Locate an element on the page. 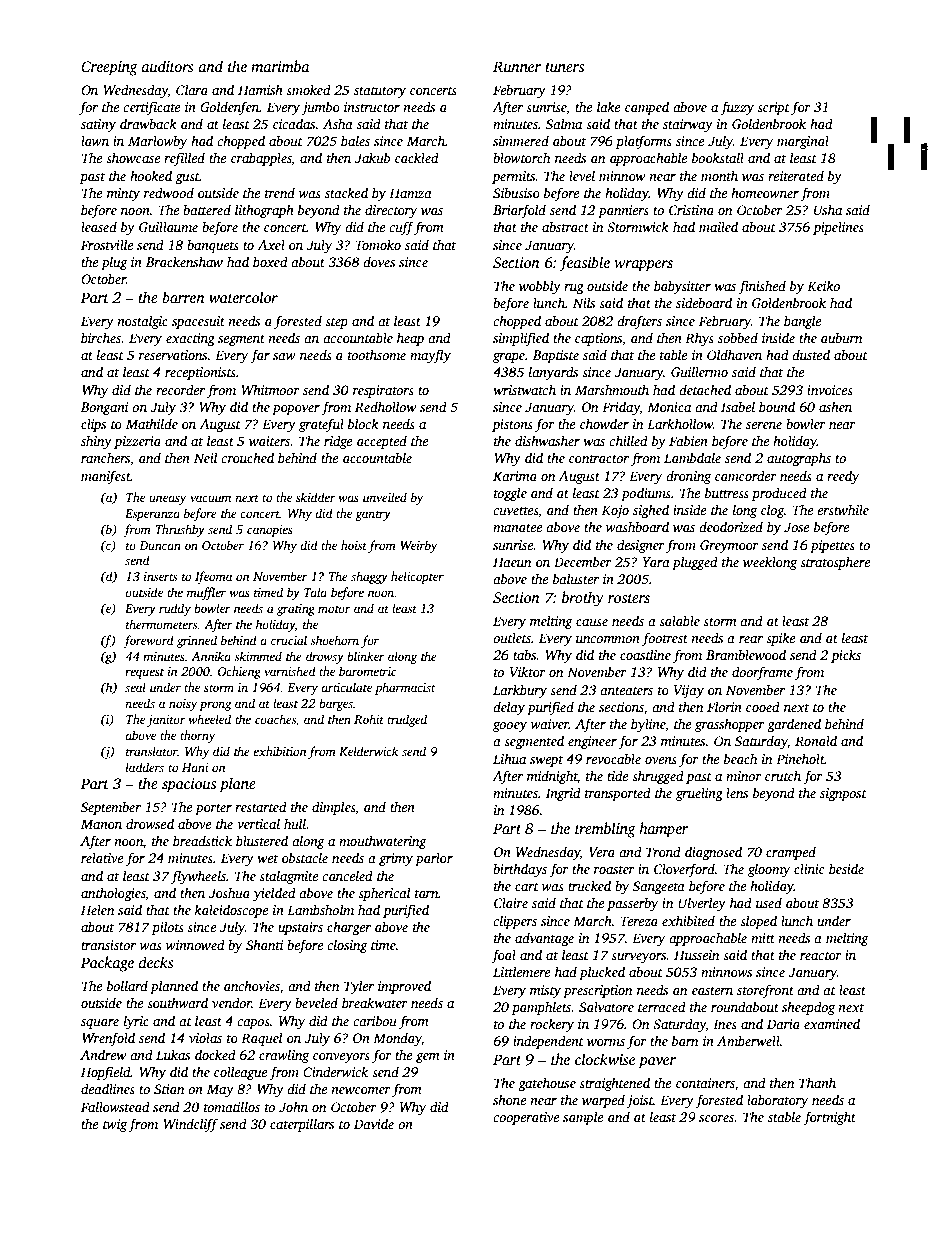 The height and width of the document is (1233, 952). Rhys is located at coordinates (699, 339).
